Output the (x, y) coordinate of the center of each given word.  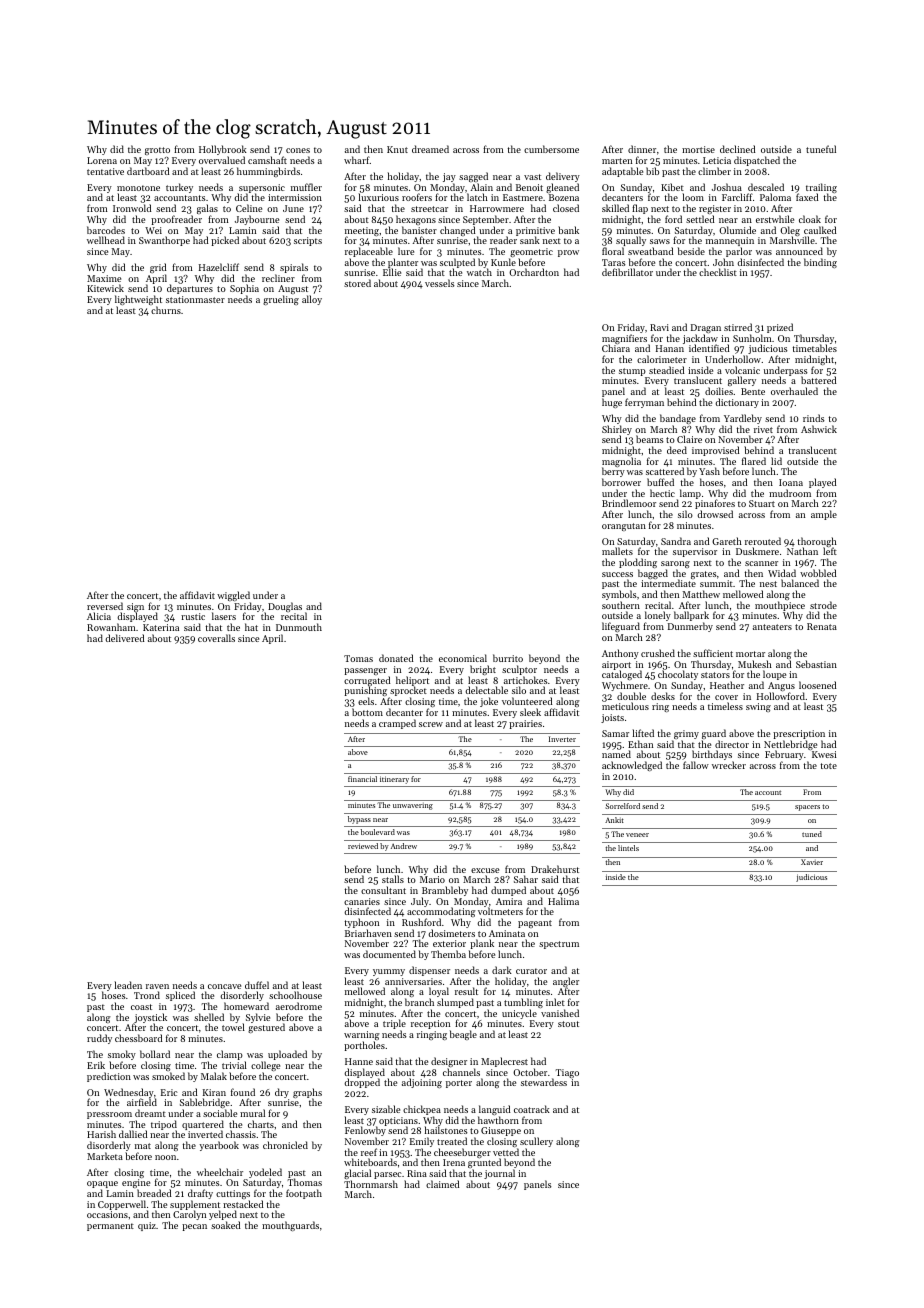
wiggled (233, 596)
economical (463, 658)
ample (824, 515)
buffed (660, 482)
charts (261, 1124)
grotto (157, 151)
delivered (125, 638)
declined (738, 149)
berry (613, 472)
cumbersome (551, 149)
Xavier (812, 862)
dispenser (429, 971)
